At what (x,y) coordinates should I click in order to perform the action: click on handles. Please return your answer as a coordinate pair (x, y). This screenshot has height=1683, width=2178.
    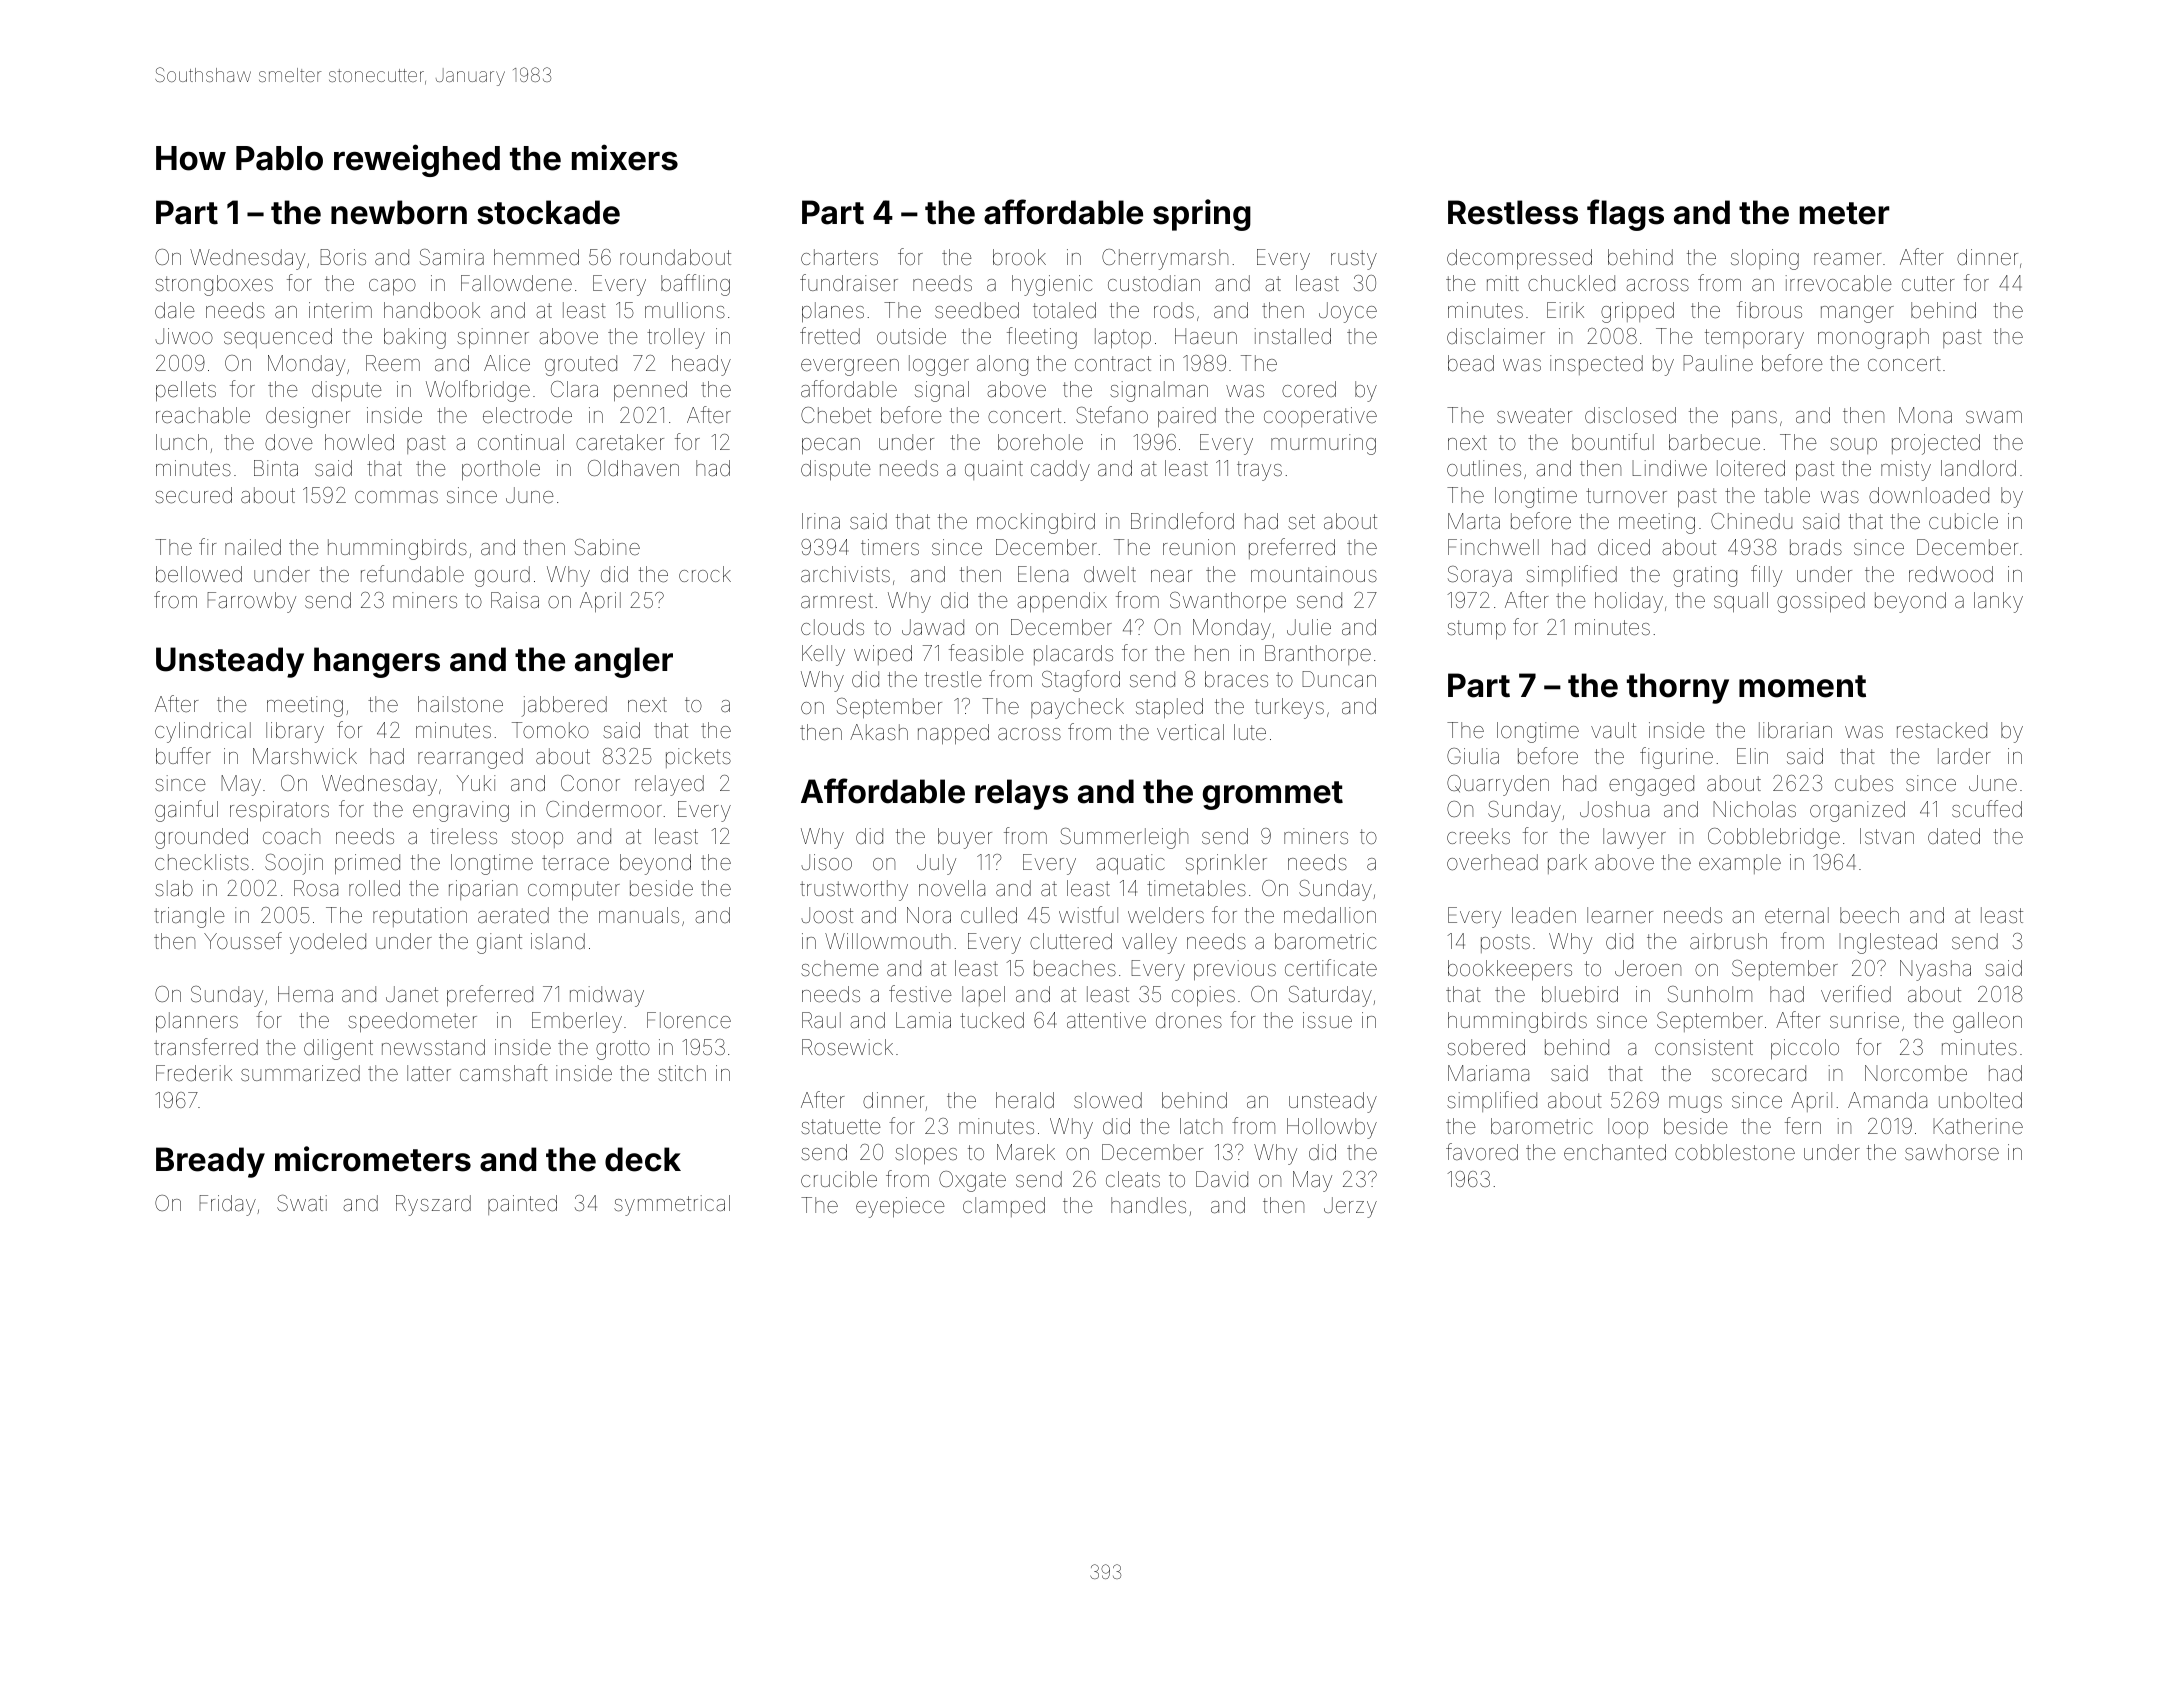
    Looking at the image, I should click on (1148, 1205).
